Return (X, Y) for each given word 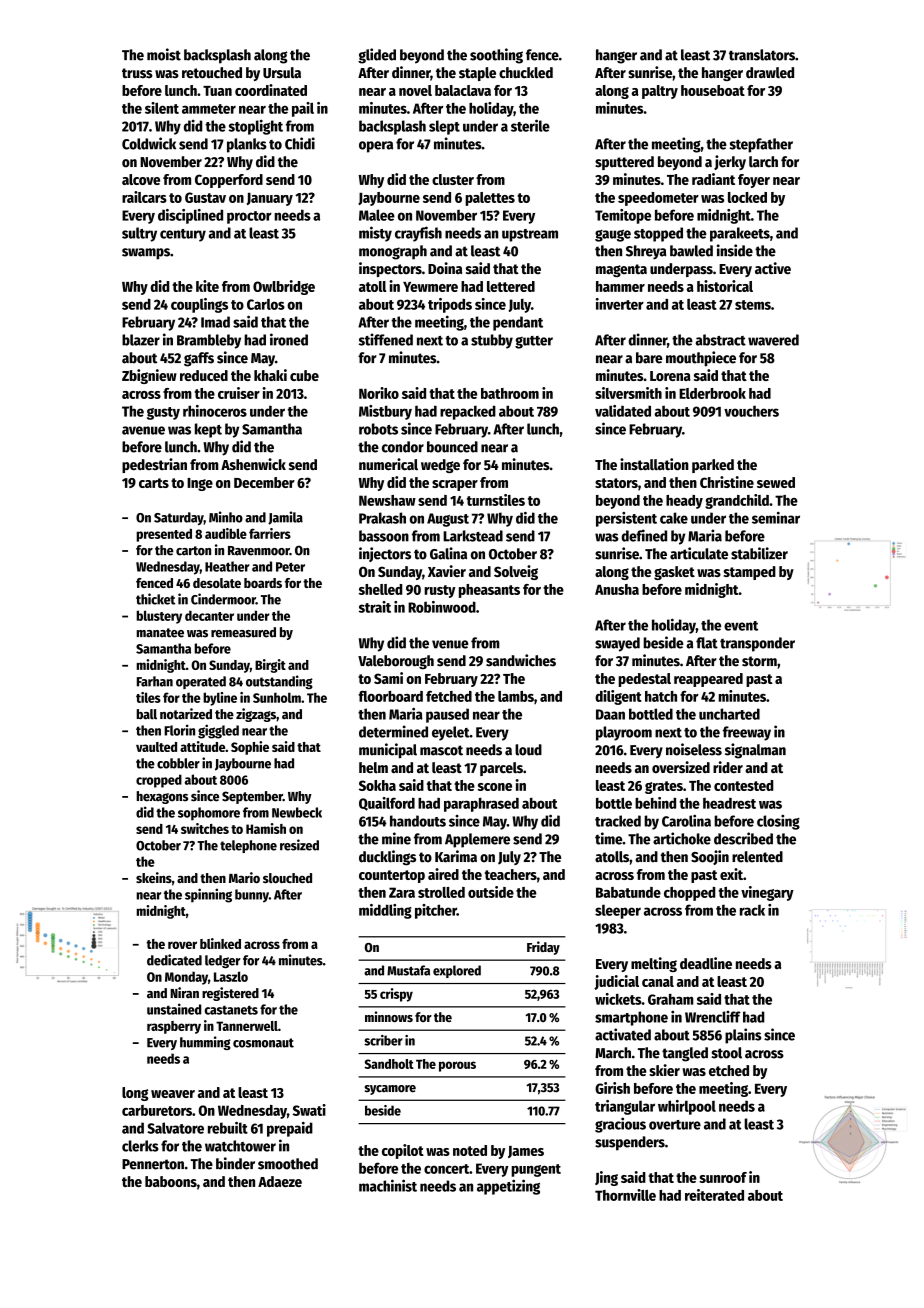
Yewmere (430, 287)
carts (154, 483)
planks (247, 145)
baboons (171, 1181)
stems (753, 305)
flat (707, 643)
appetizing (508, 1187)
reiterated (714, 1195)
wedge (440, 466)
